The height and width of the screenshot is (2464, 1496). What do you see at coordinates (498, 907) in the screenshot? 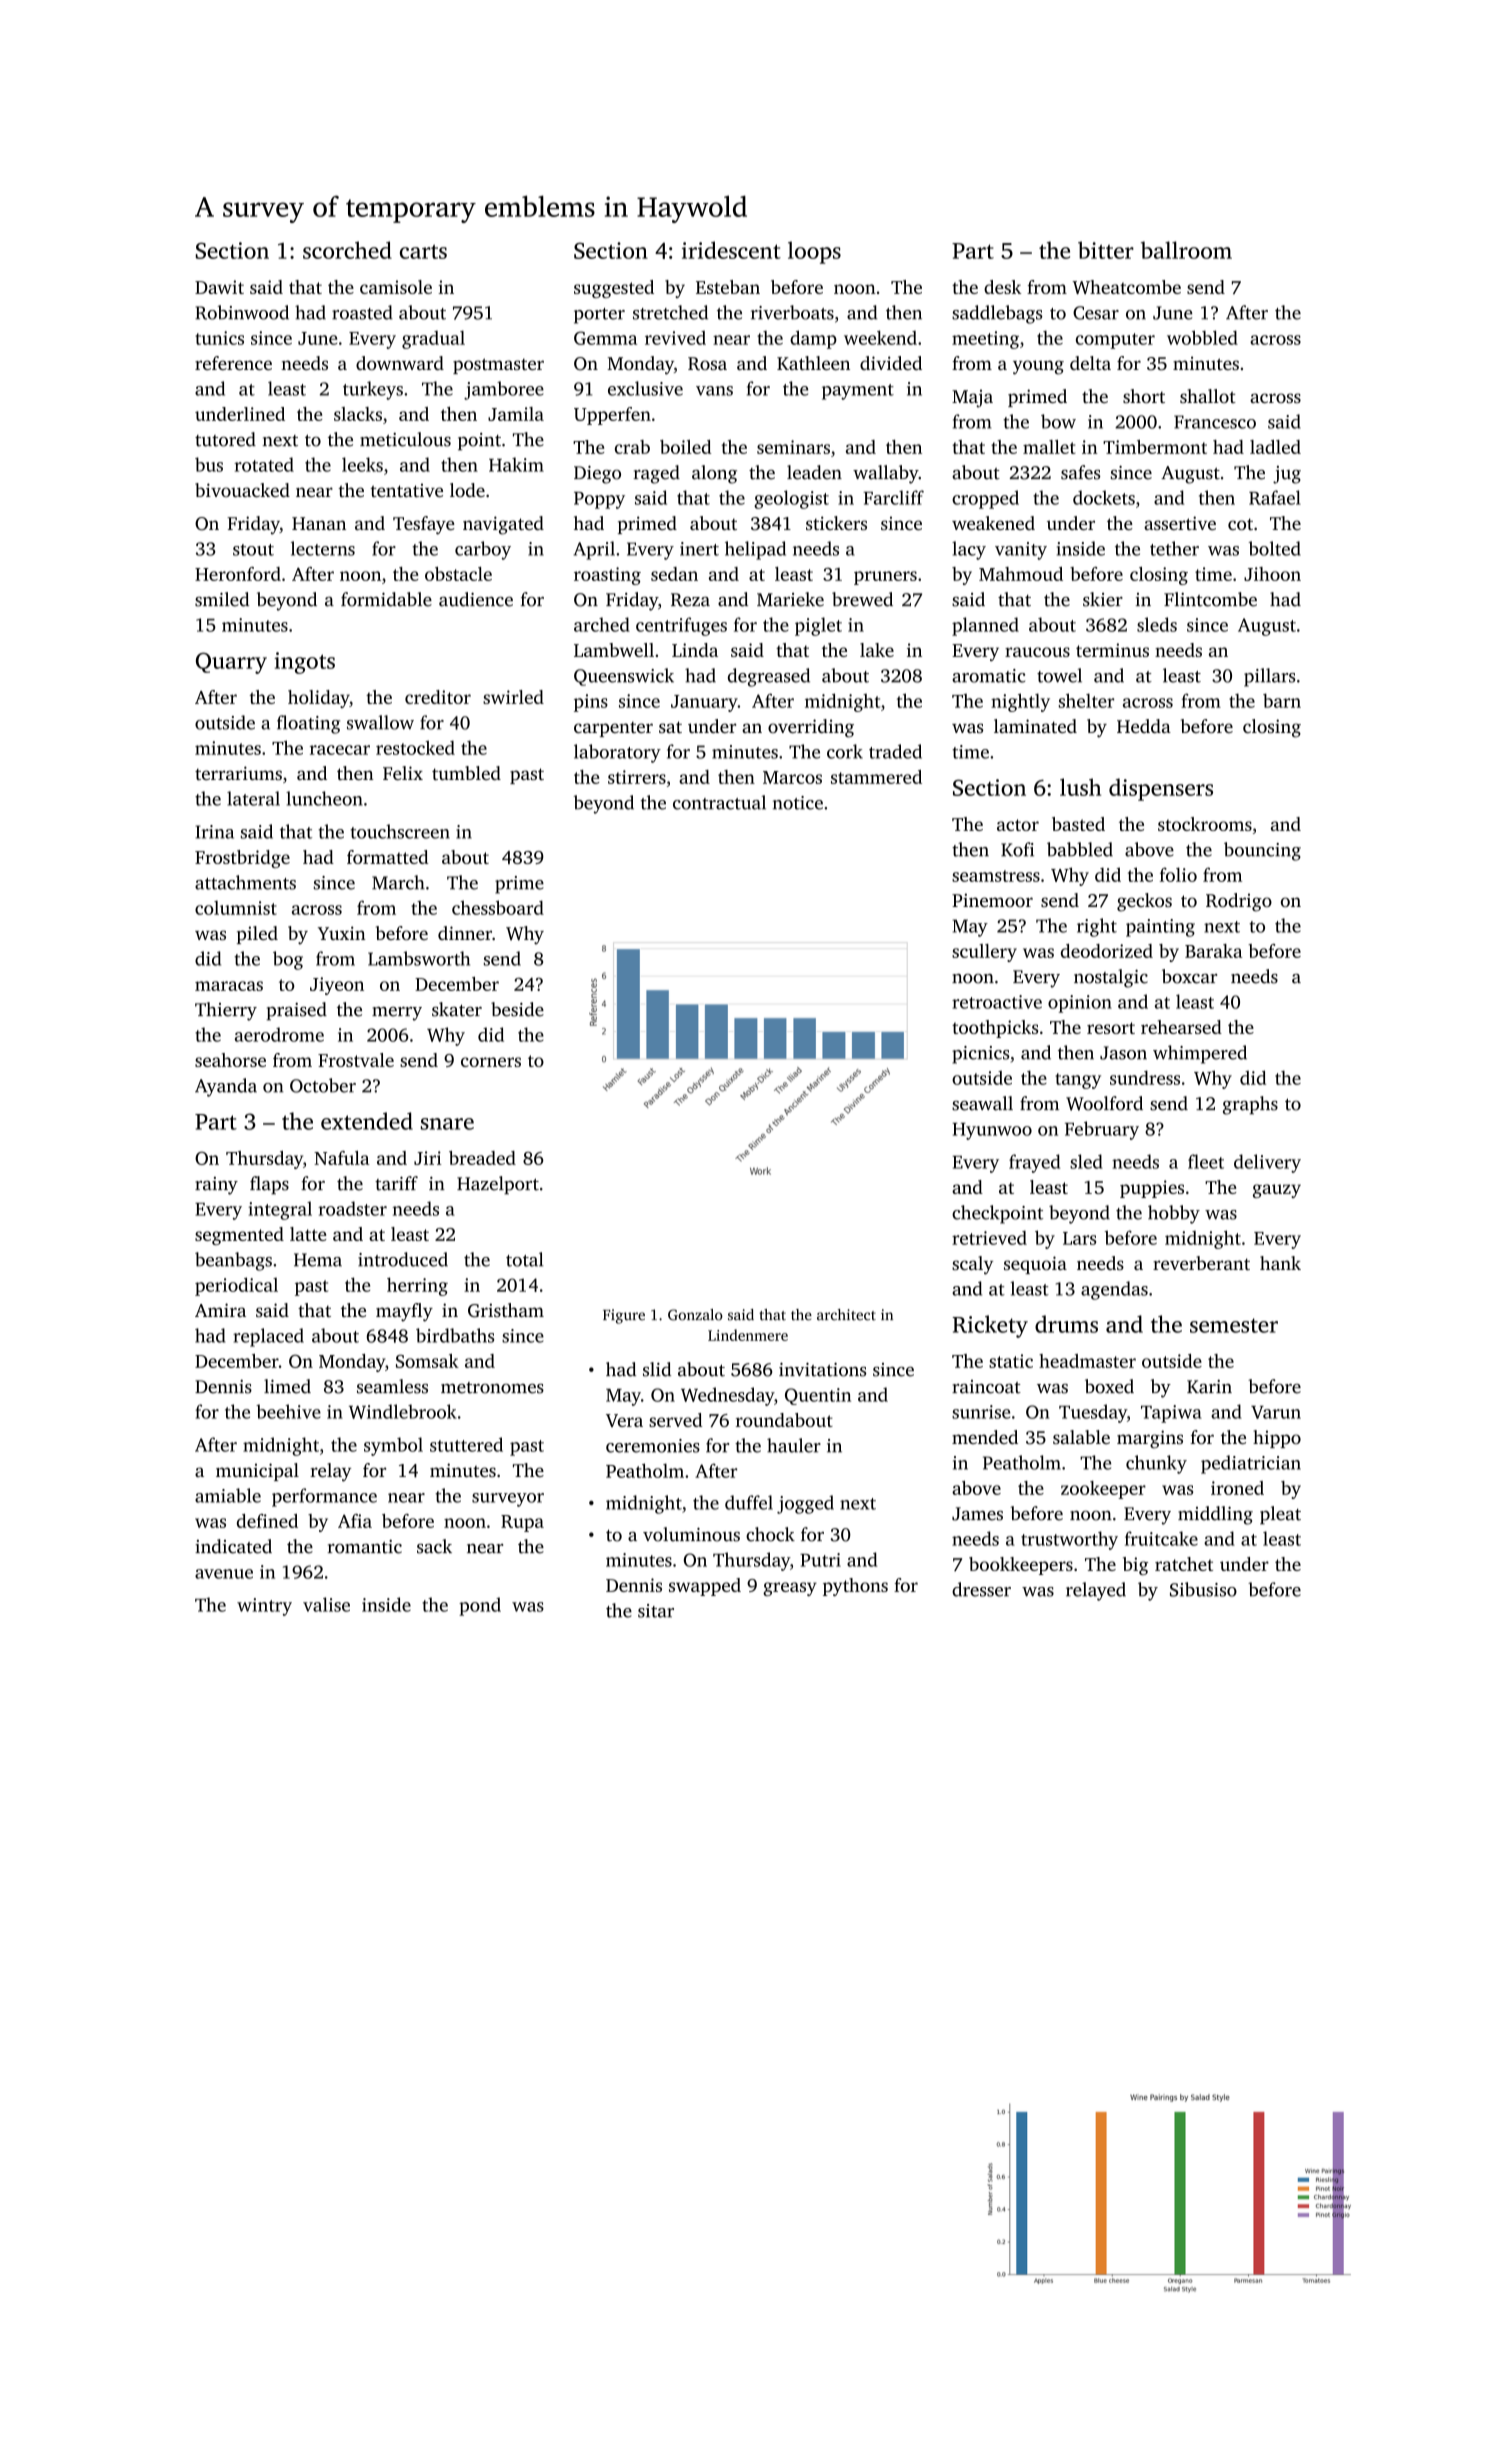
I see `chessboard` at bounding box center [498, 907].
